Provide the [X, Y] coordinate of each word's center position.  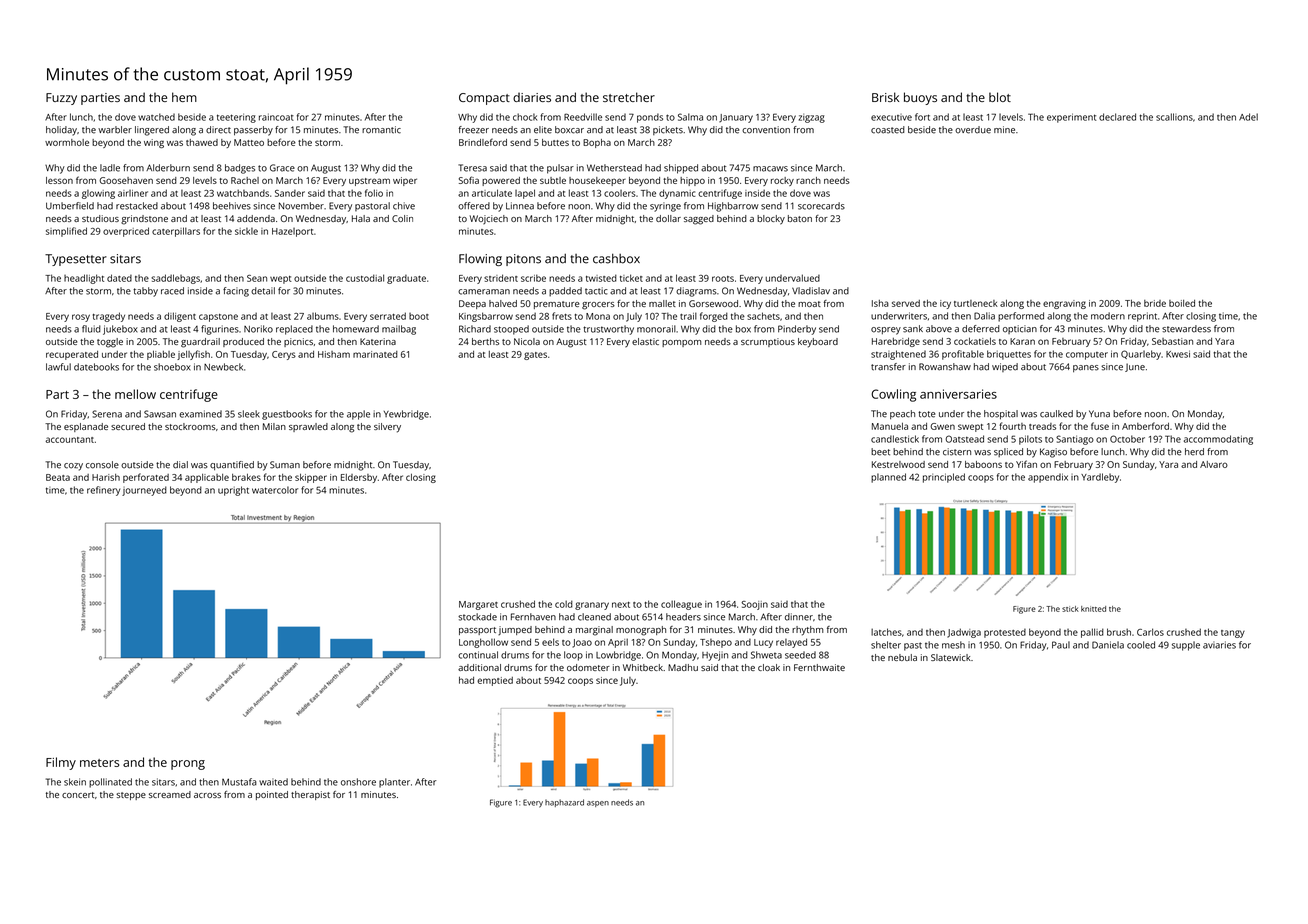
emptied [495, 681]
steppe [131, 796]
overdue [973, 130]
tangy [1233, 634]
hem [184, 97]
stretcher [629, 97]
